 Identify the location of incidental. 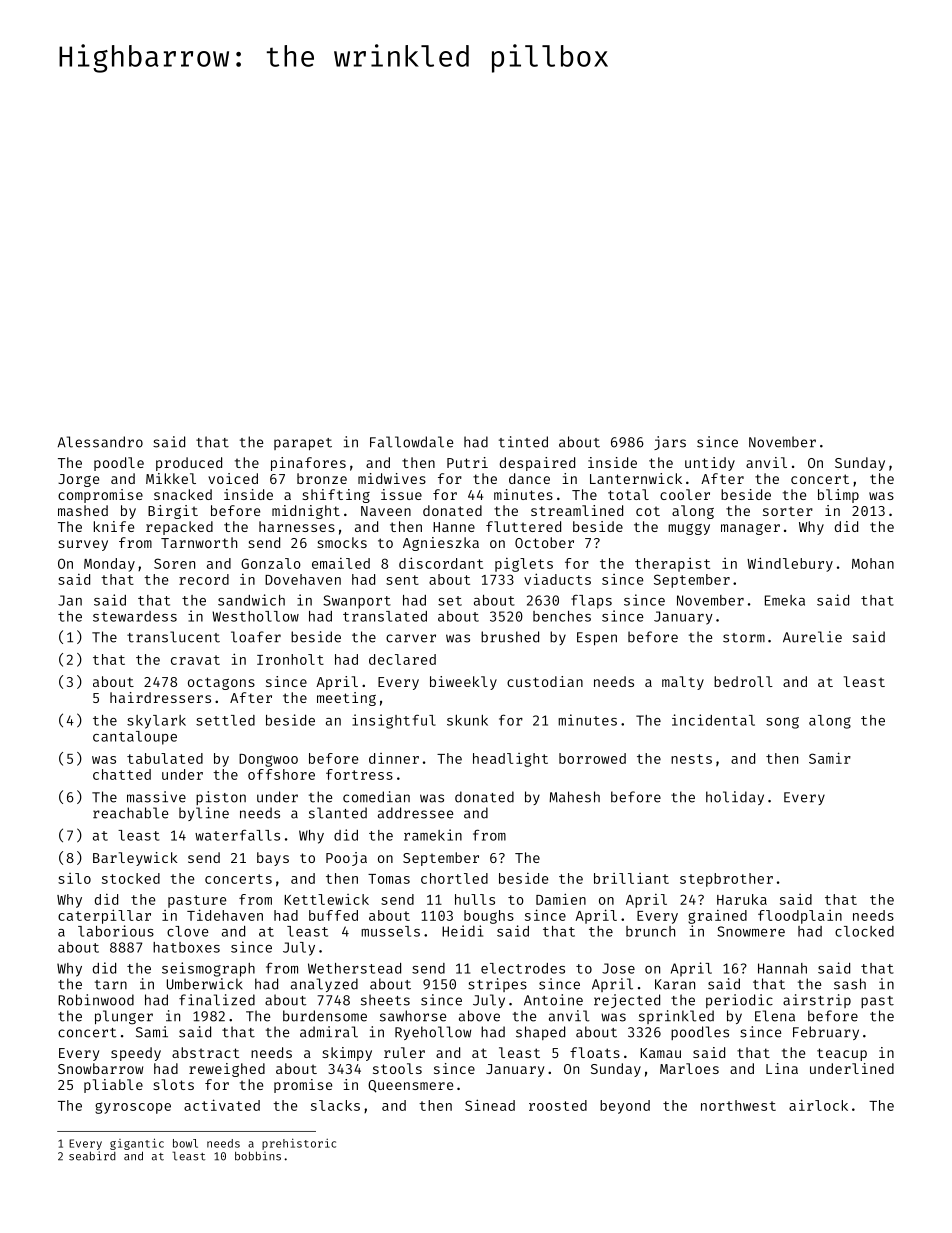
(713, 720).
